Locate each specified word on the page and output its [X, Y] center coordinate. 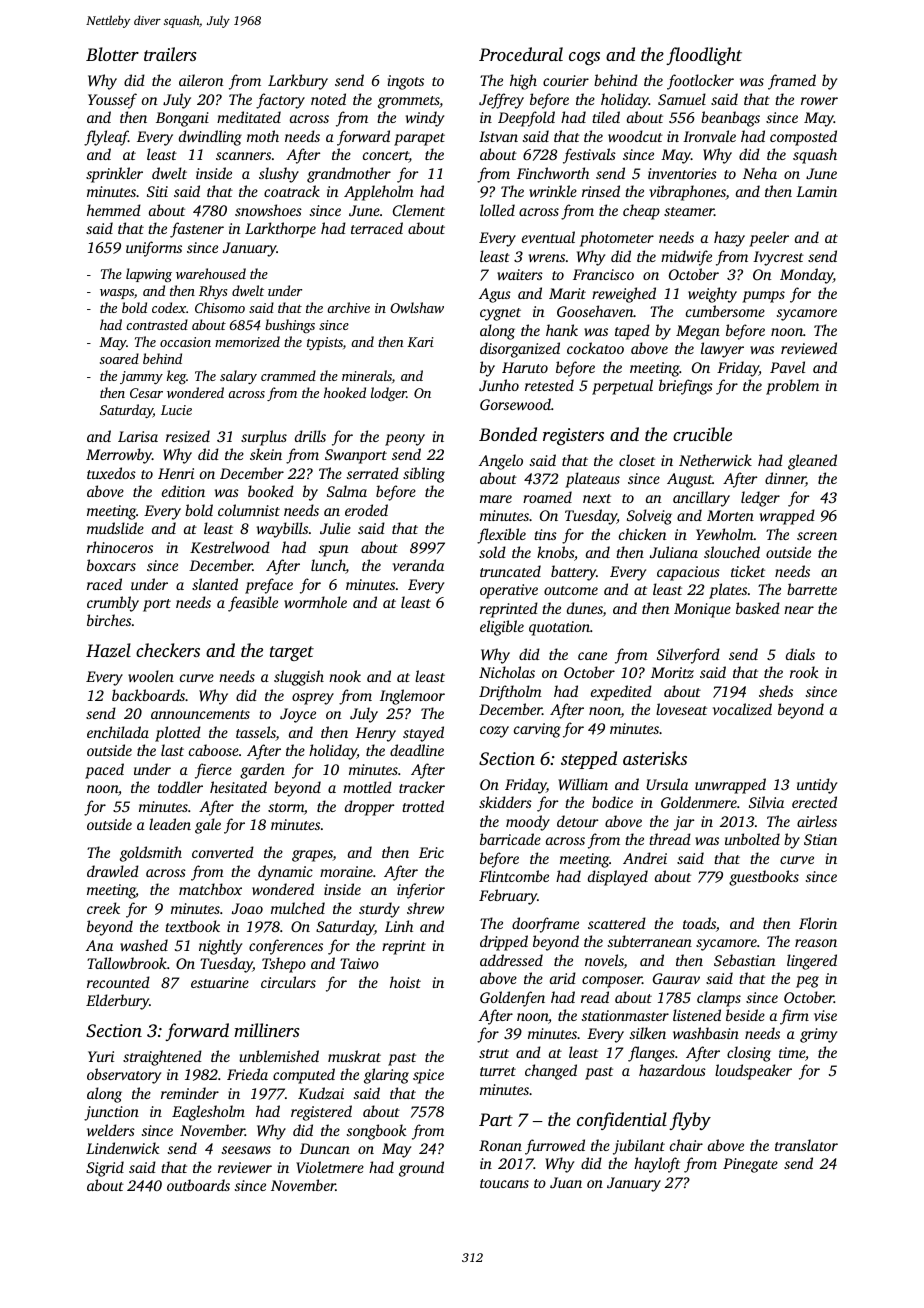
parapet [419, 139]
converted [223, 852]
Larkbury [298, 82]
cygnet [500, 314]
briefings [686, 387]
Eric [431, 852]
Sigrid [105, 1169]
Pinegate [750, 1165]
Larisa [138, 436]
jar [684, 823]
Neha [760, 173]
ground [421, 1169]
